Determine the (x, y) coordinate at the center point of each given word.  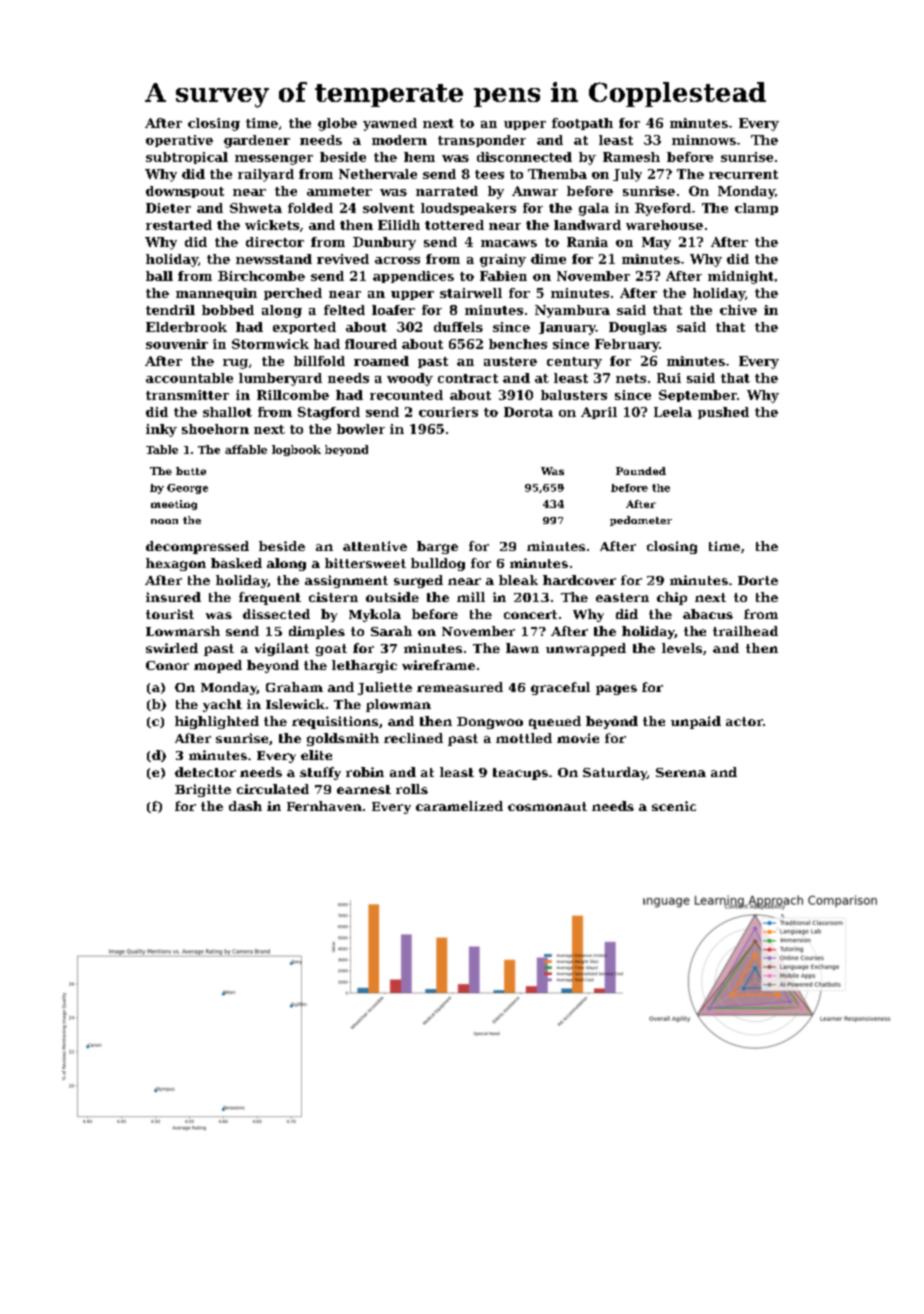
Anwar (535, 191)
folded (310, 208)
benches (518, 344)
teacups (520, 774)
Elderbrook (186, 327)
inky (161, 430)
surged (418, 581)
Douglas (638, 328)
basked (236, 563)
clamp (756, 209)
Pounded (641, 471)
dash (245, 806)
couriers (448, 412)
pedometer (641, 521)
